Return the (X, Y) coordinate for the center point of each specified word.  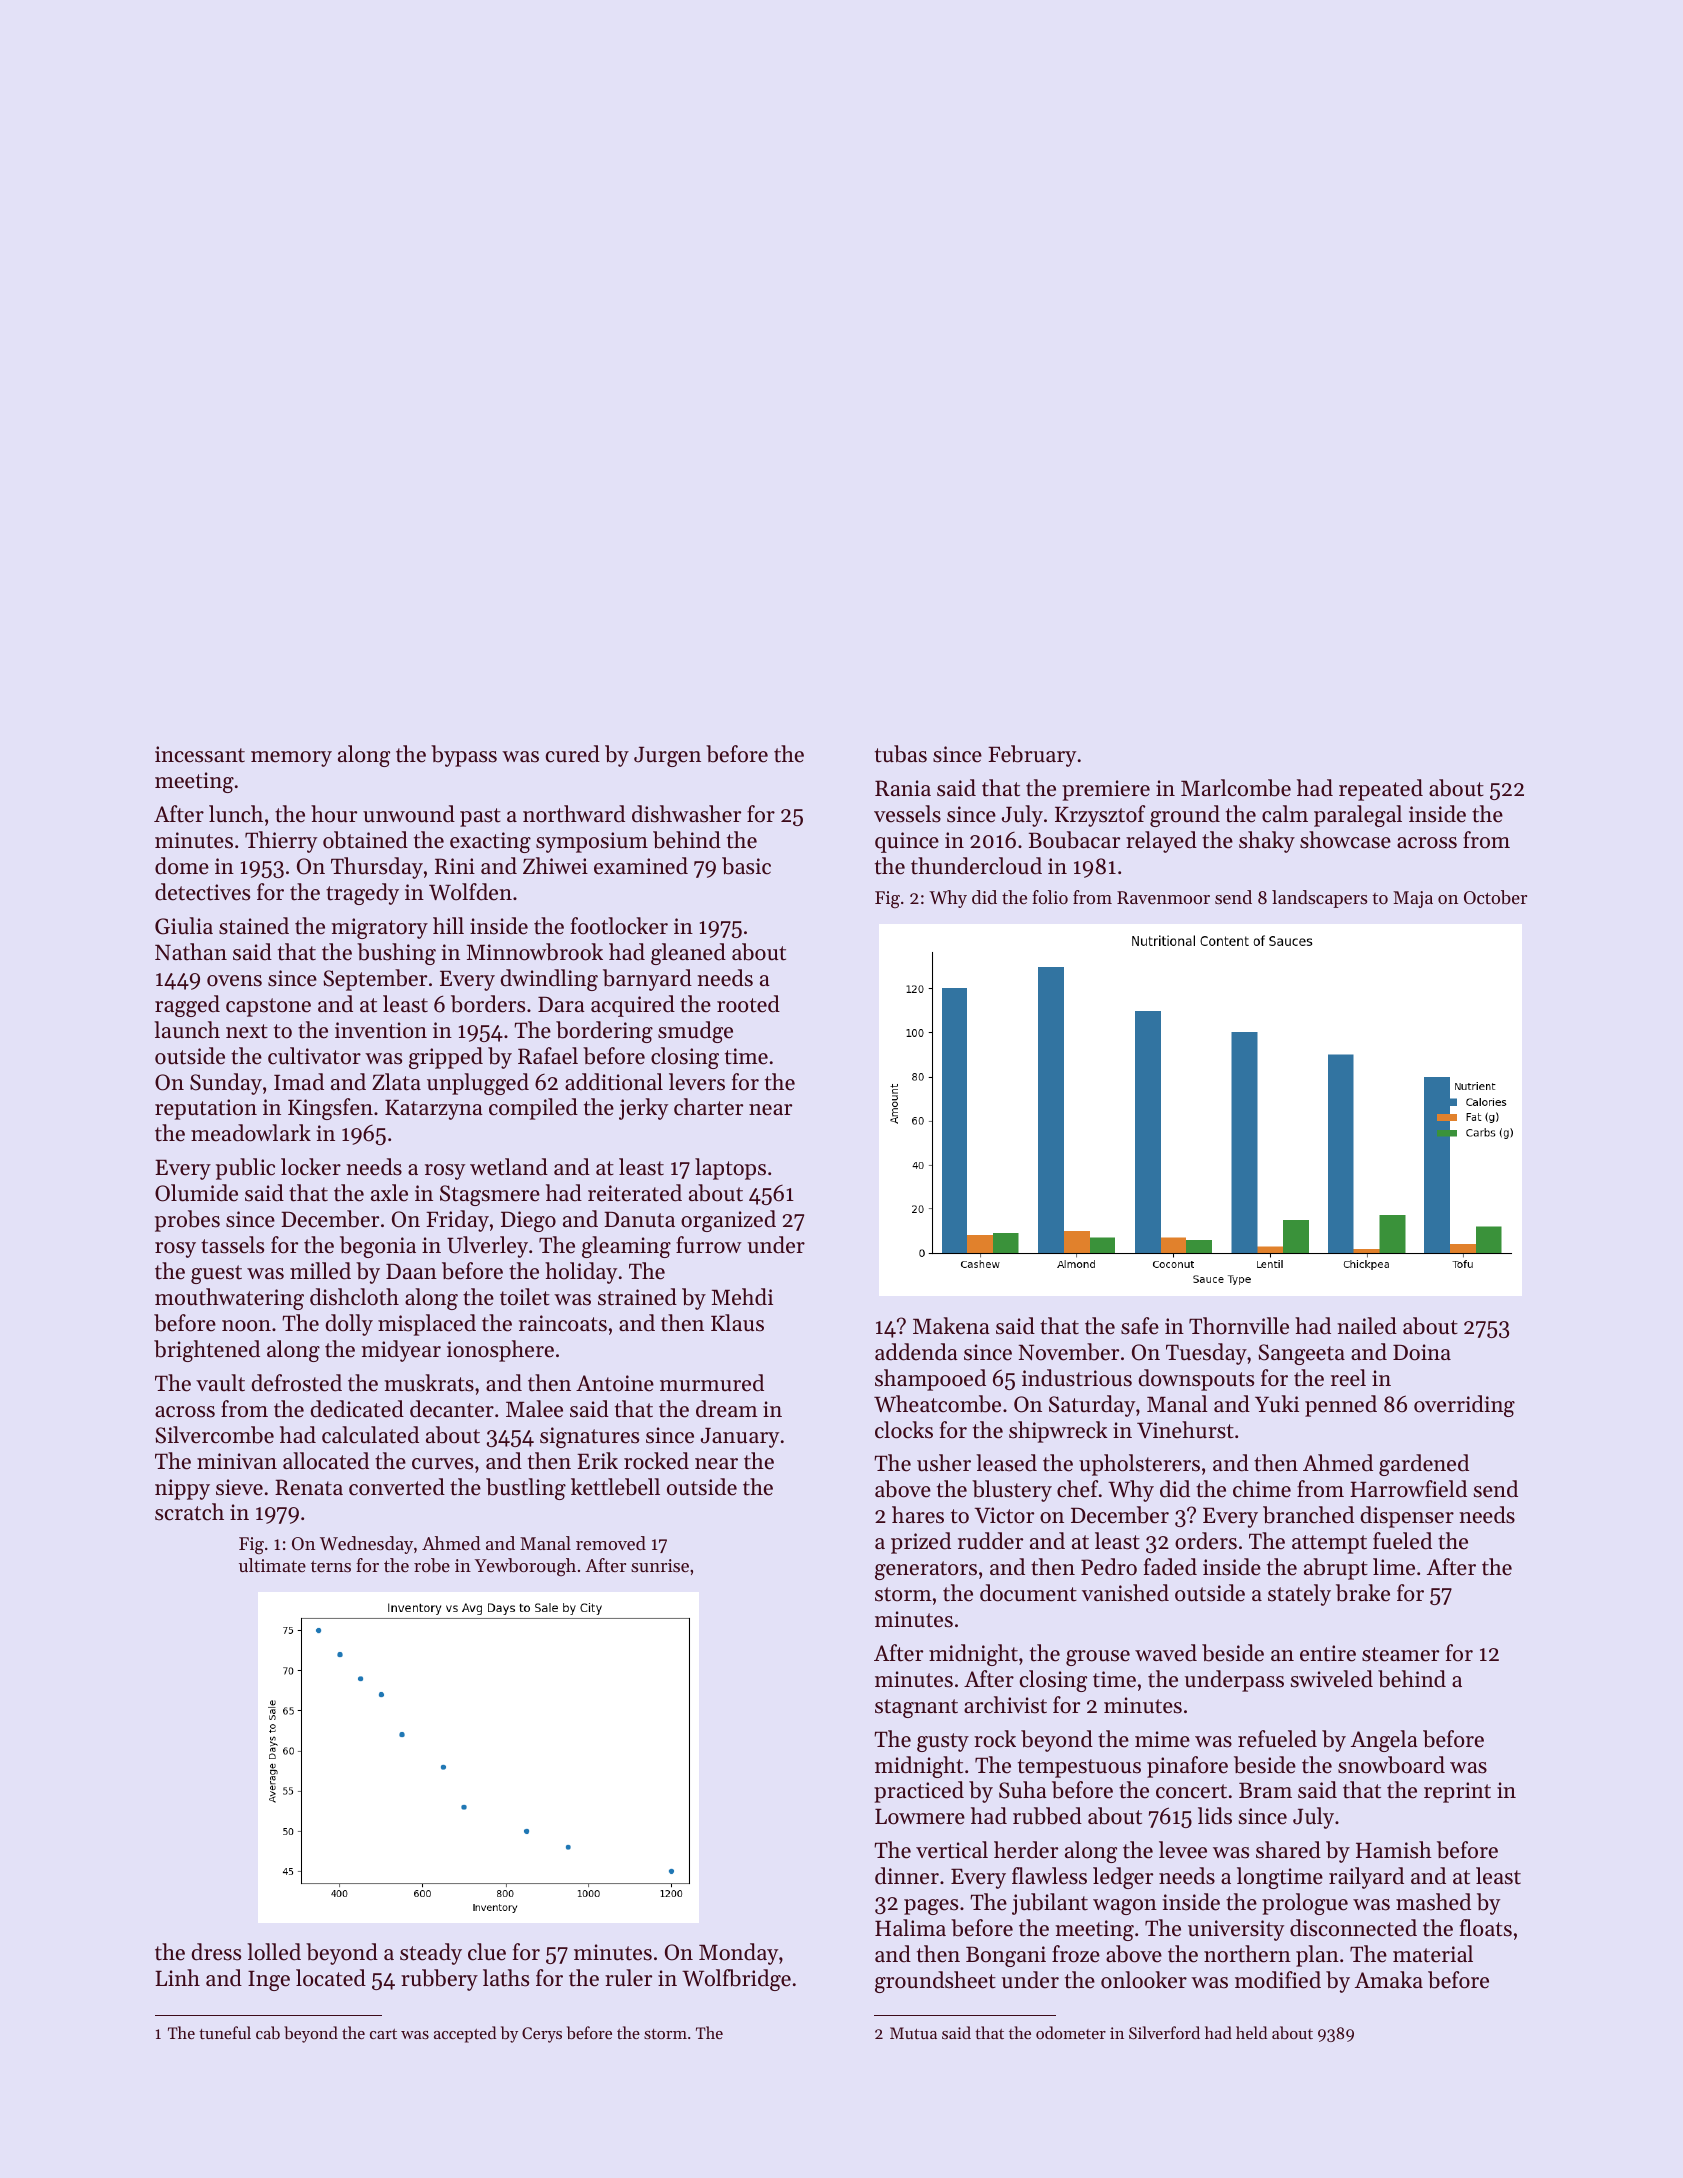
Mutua (913, 2033)
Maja (1413, 899)
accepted (465, 2034)
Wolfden (470, 892)
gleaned (688, 954)
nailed (1367, 1326)
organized (728, 1221)
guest (216, 1274)
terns (331, 1566)
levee (1183, 1850)
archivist (1005, 1705)
